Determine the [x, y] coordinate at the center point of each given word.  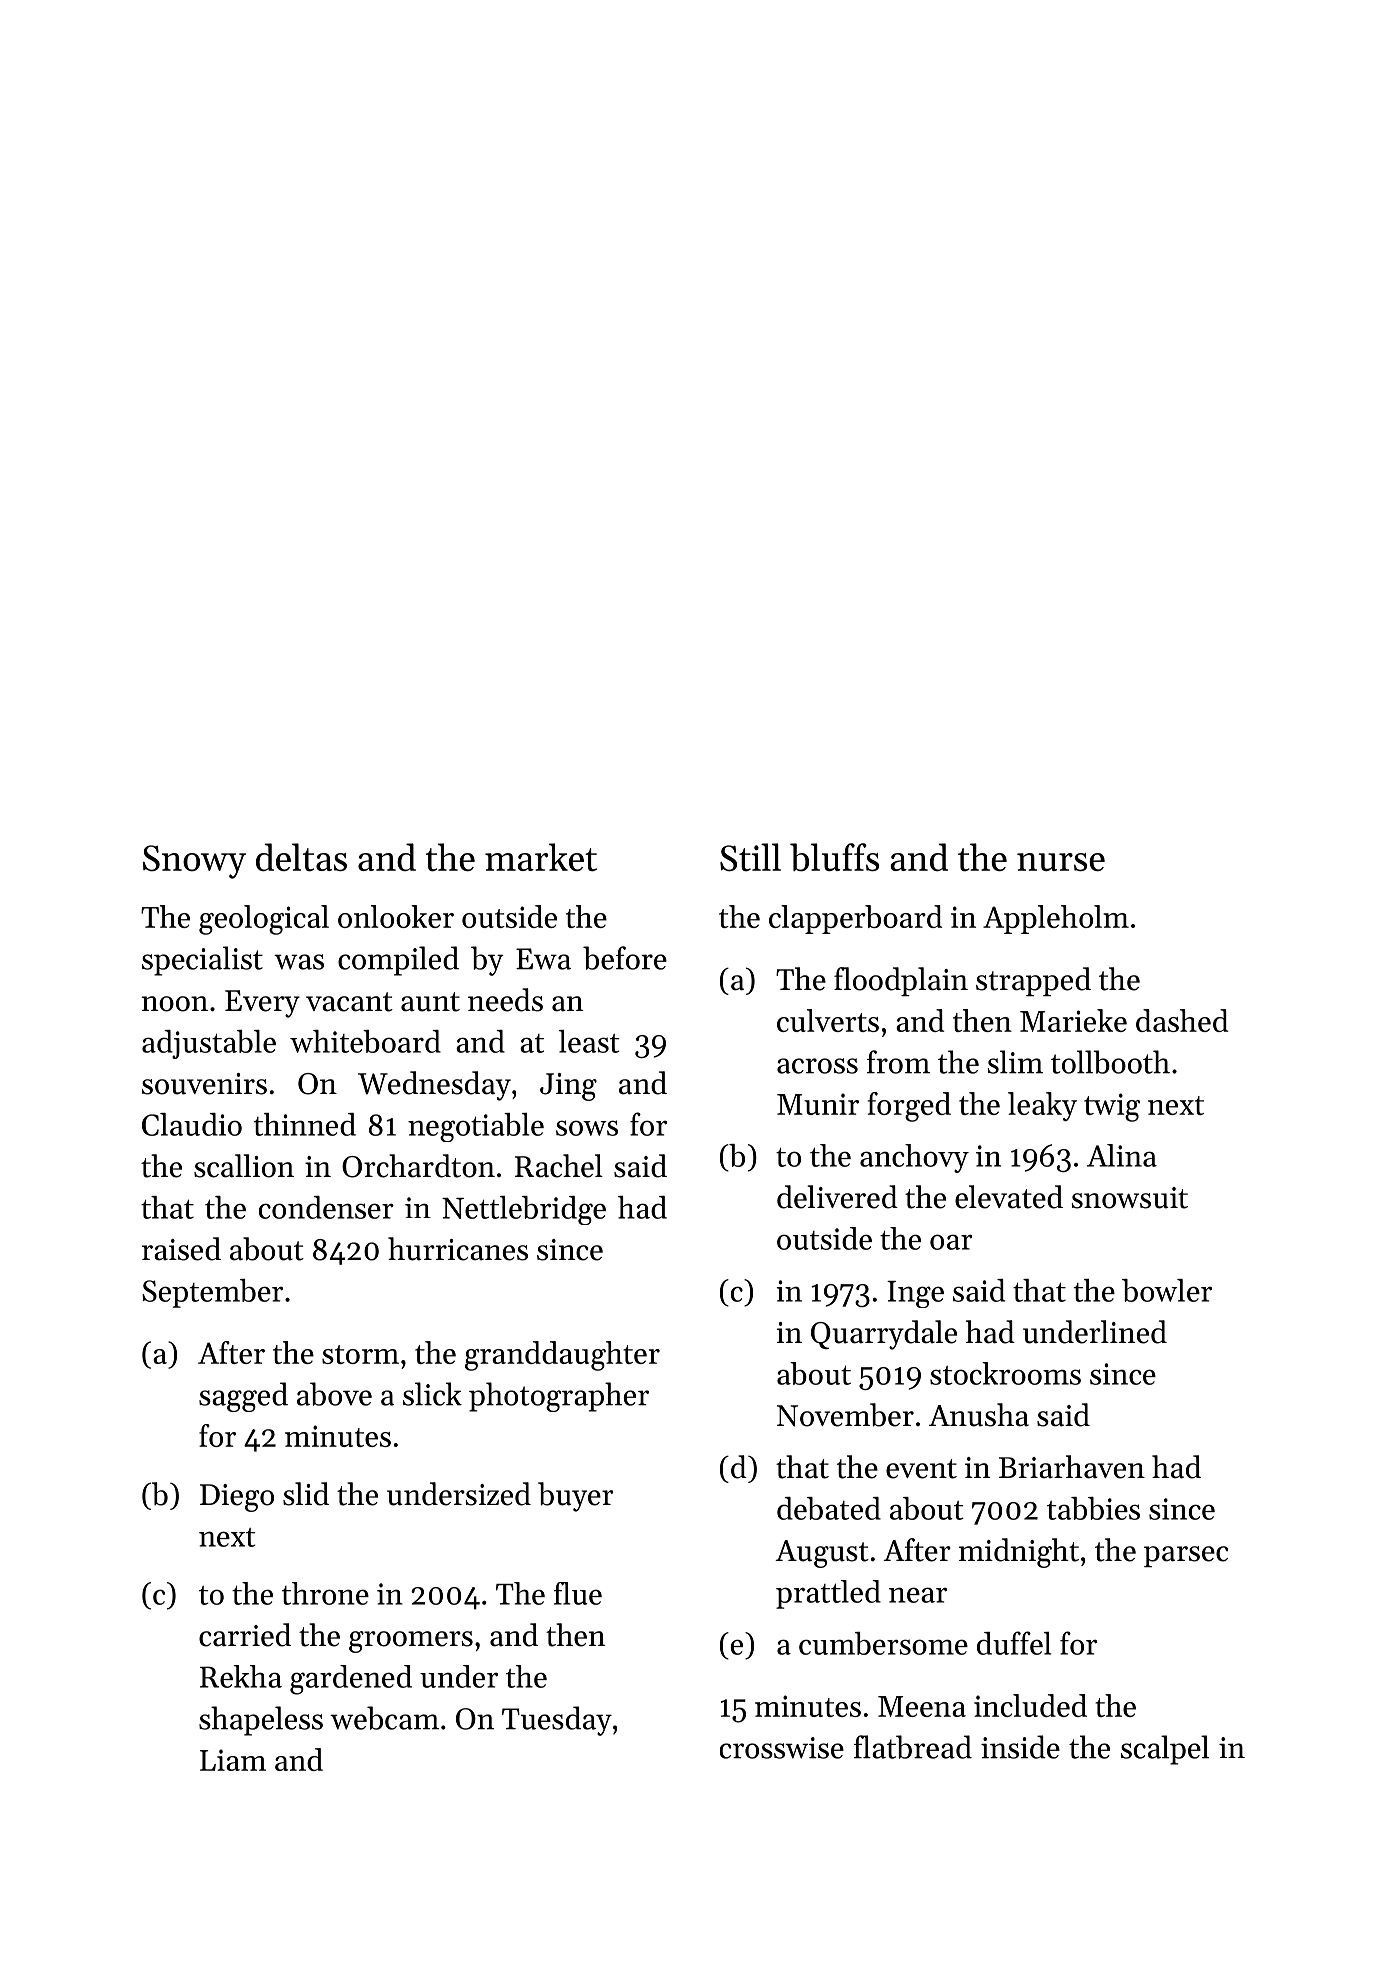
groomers [411, 1642]
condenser [326, 1207]
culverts [828, 1020]
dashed [1182, 1020]
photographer [559, 1397]
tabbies [1093, 1508]
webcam [384, 1718]
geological [264, 920]
